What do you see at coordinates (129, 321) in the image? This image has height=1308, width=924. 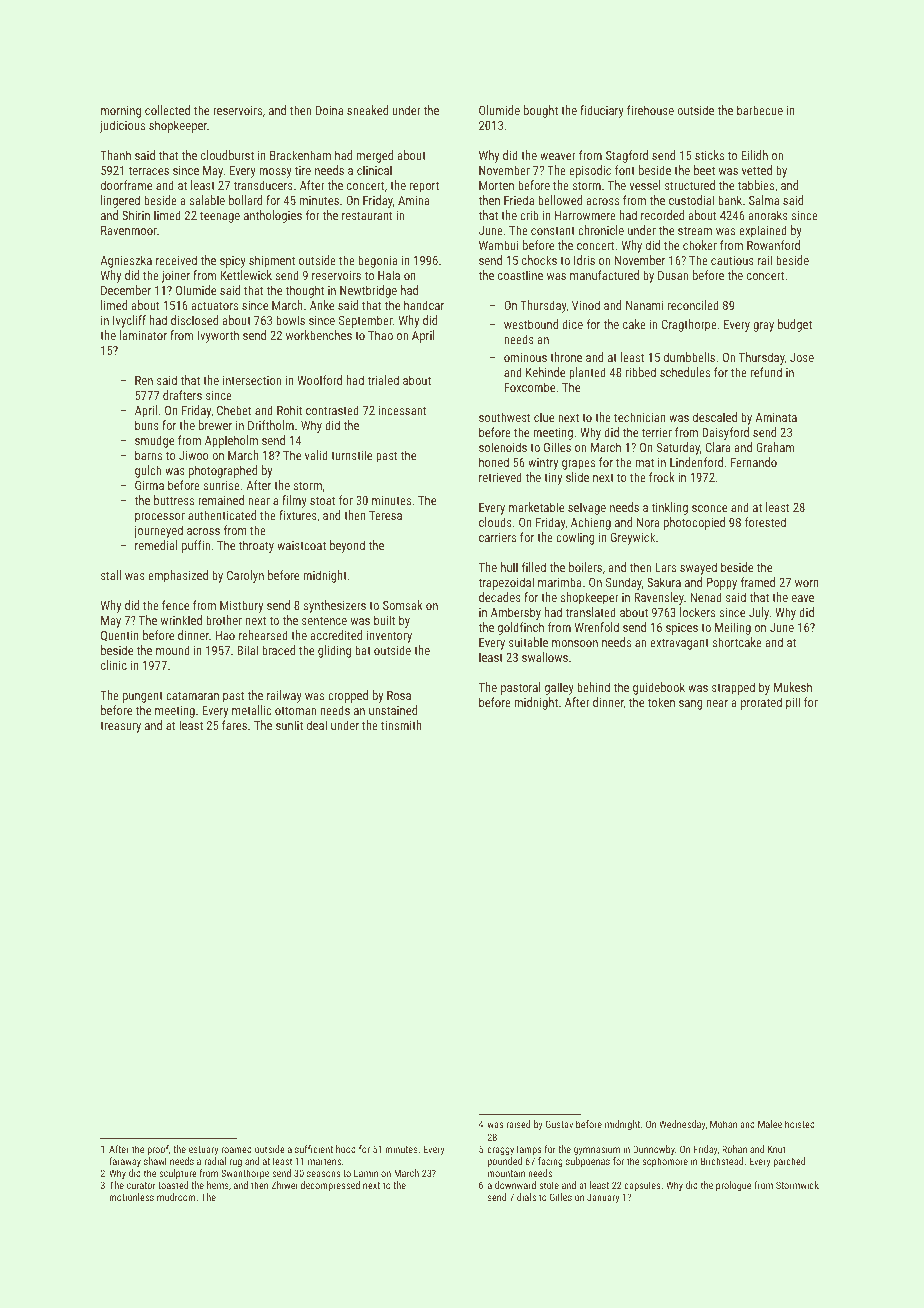 I see `Ivycliff` at bounding box center [129, 321].
